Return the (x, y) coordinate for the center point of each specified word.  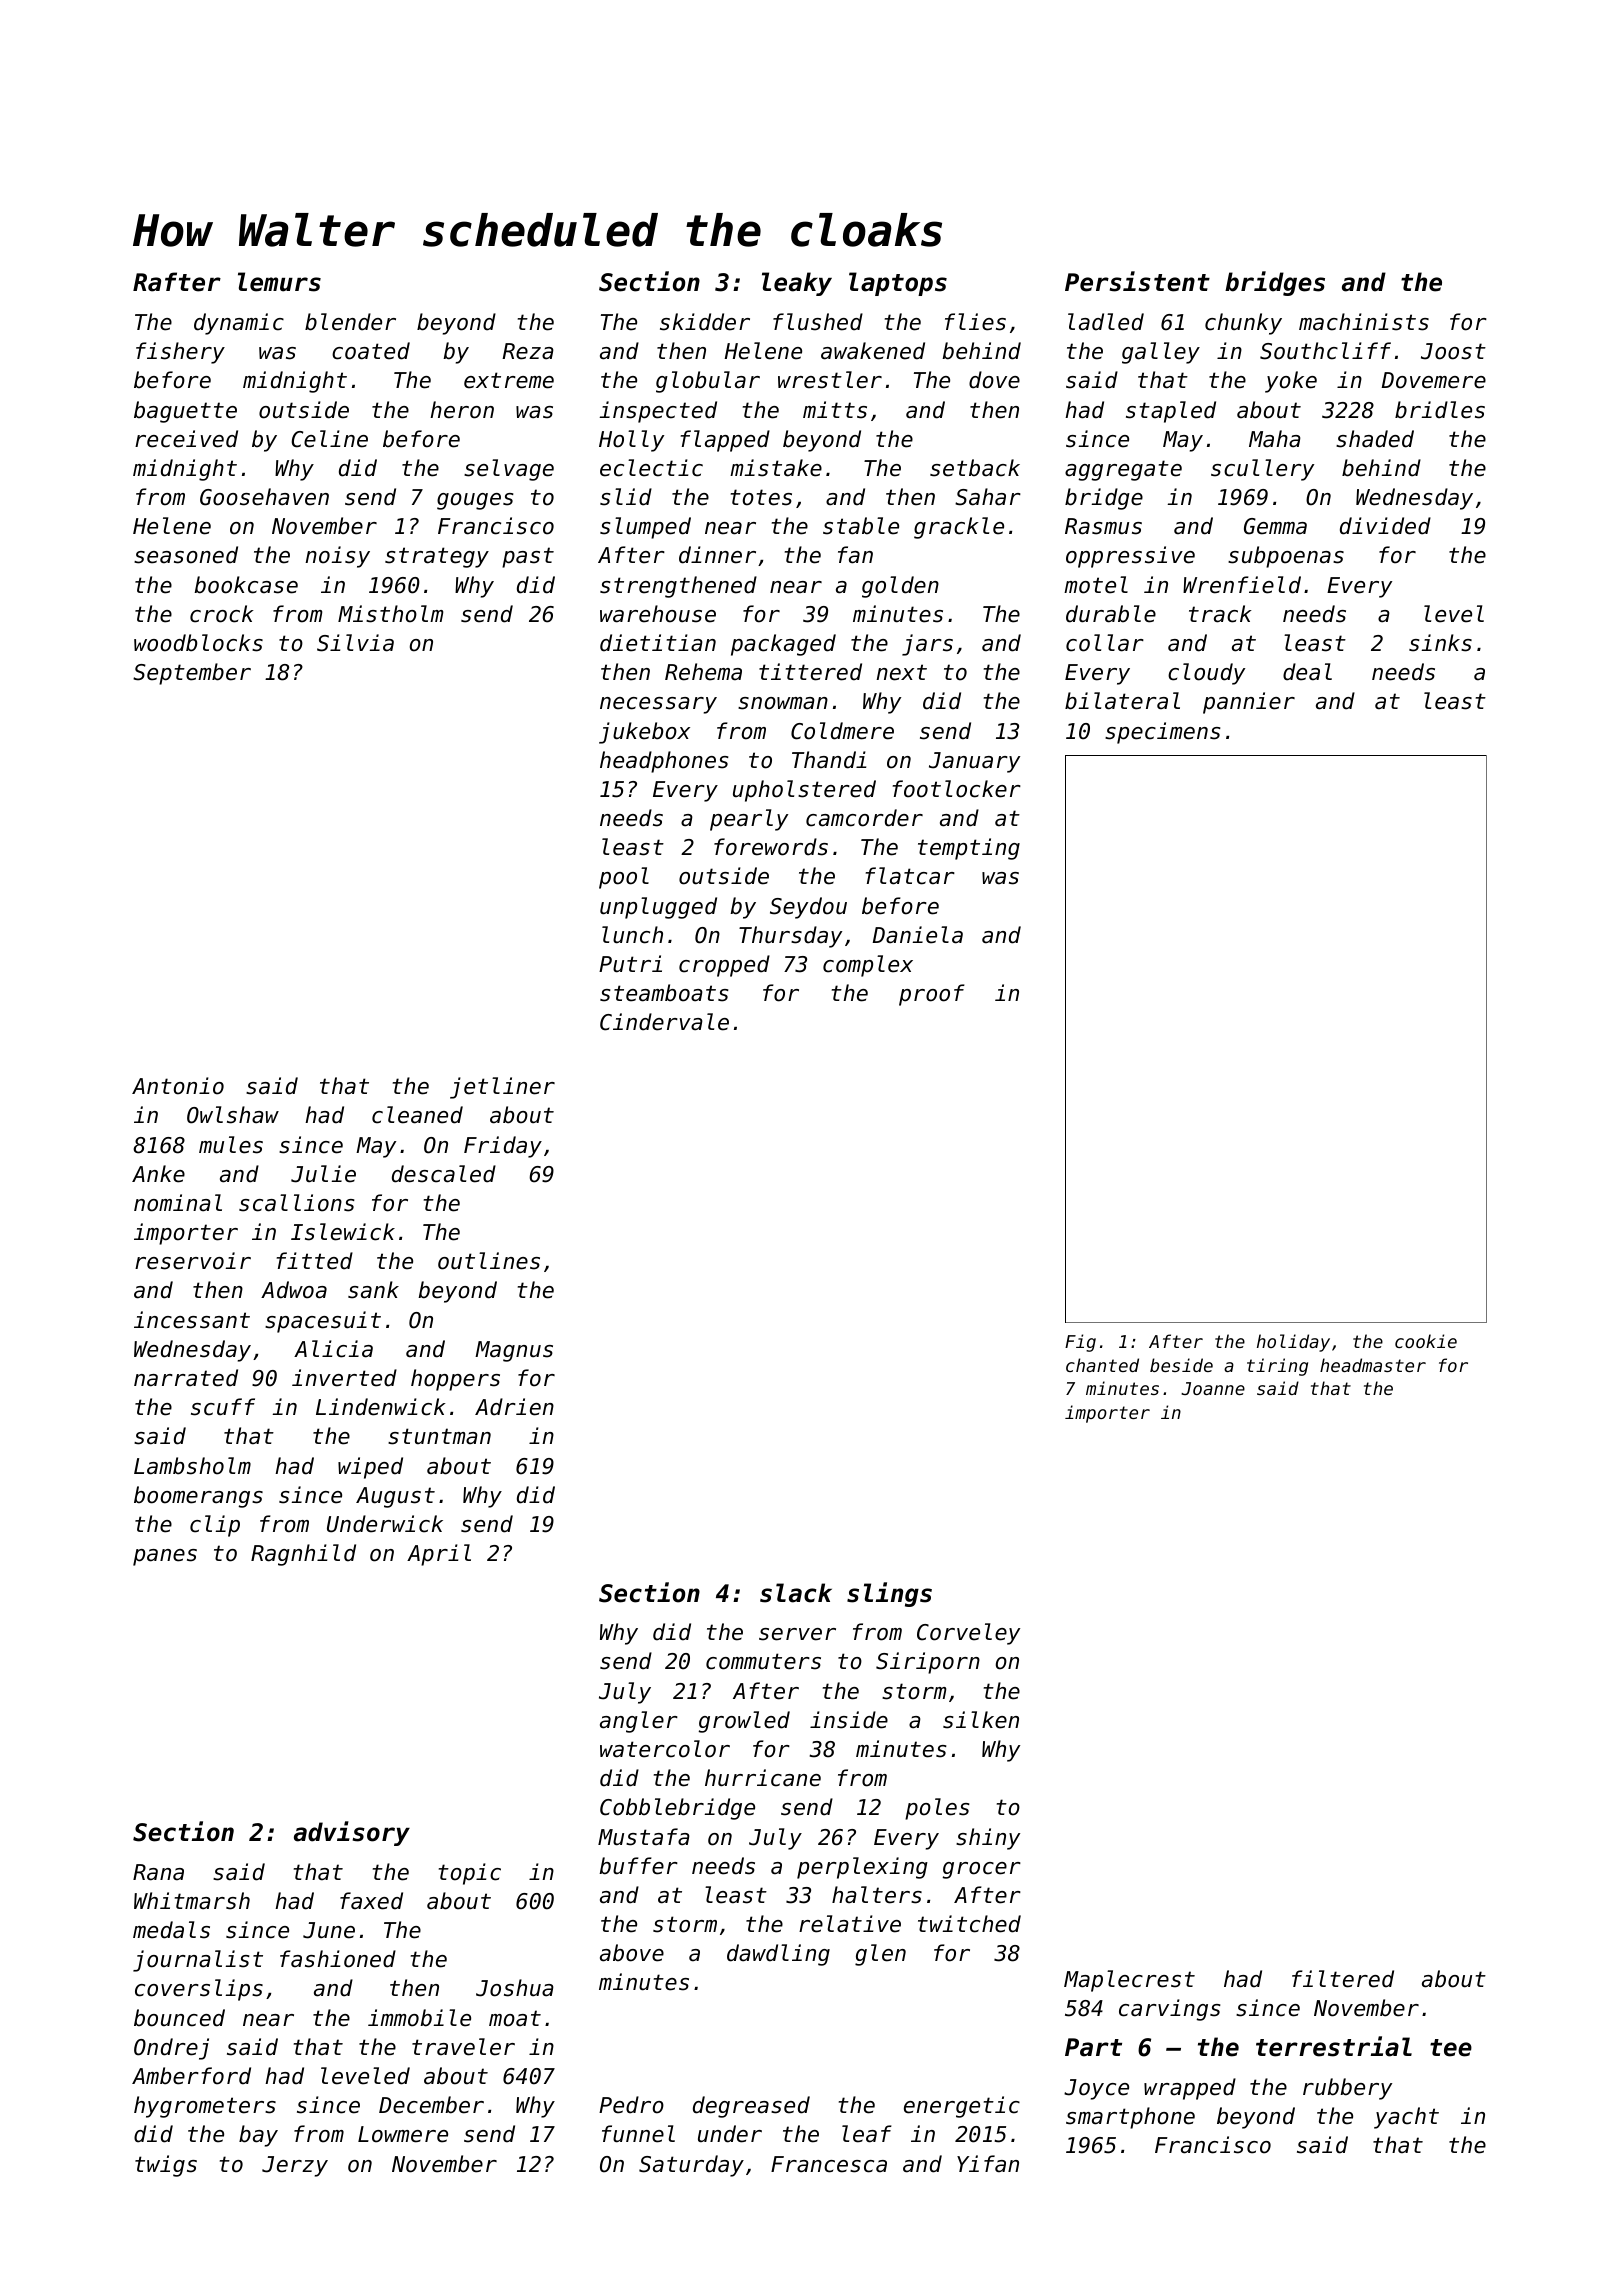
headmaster (1373, 1365)
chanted (1102, 1365)
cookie (1426, 1341)
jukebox (644, 733)
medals (171, 1930)
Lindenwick (381, 1407)
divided (1385, 526)
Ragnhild (303, 1555)
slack (796, 1593)
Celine (330, 439)
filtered (1343, 1979)
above (632, 1953)
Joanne (1213, 1388)
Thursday (790, 937)
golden (900, 587)
